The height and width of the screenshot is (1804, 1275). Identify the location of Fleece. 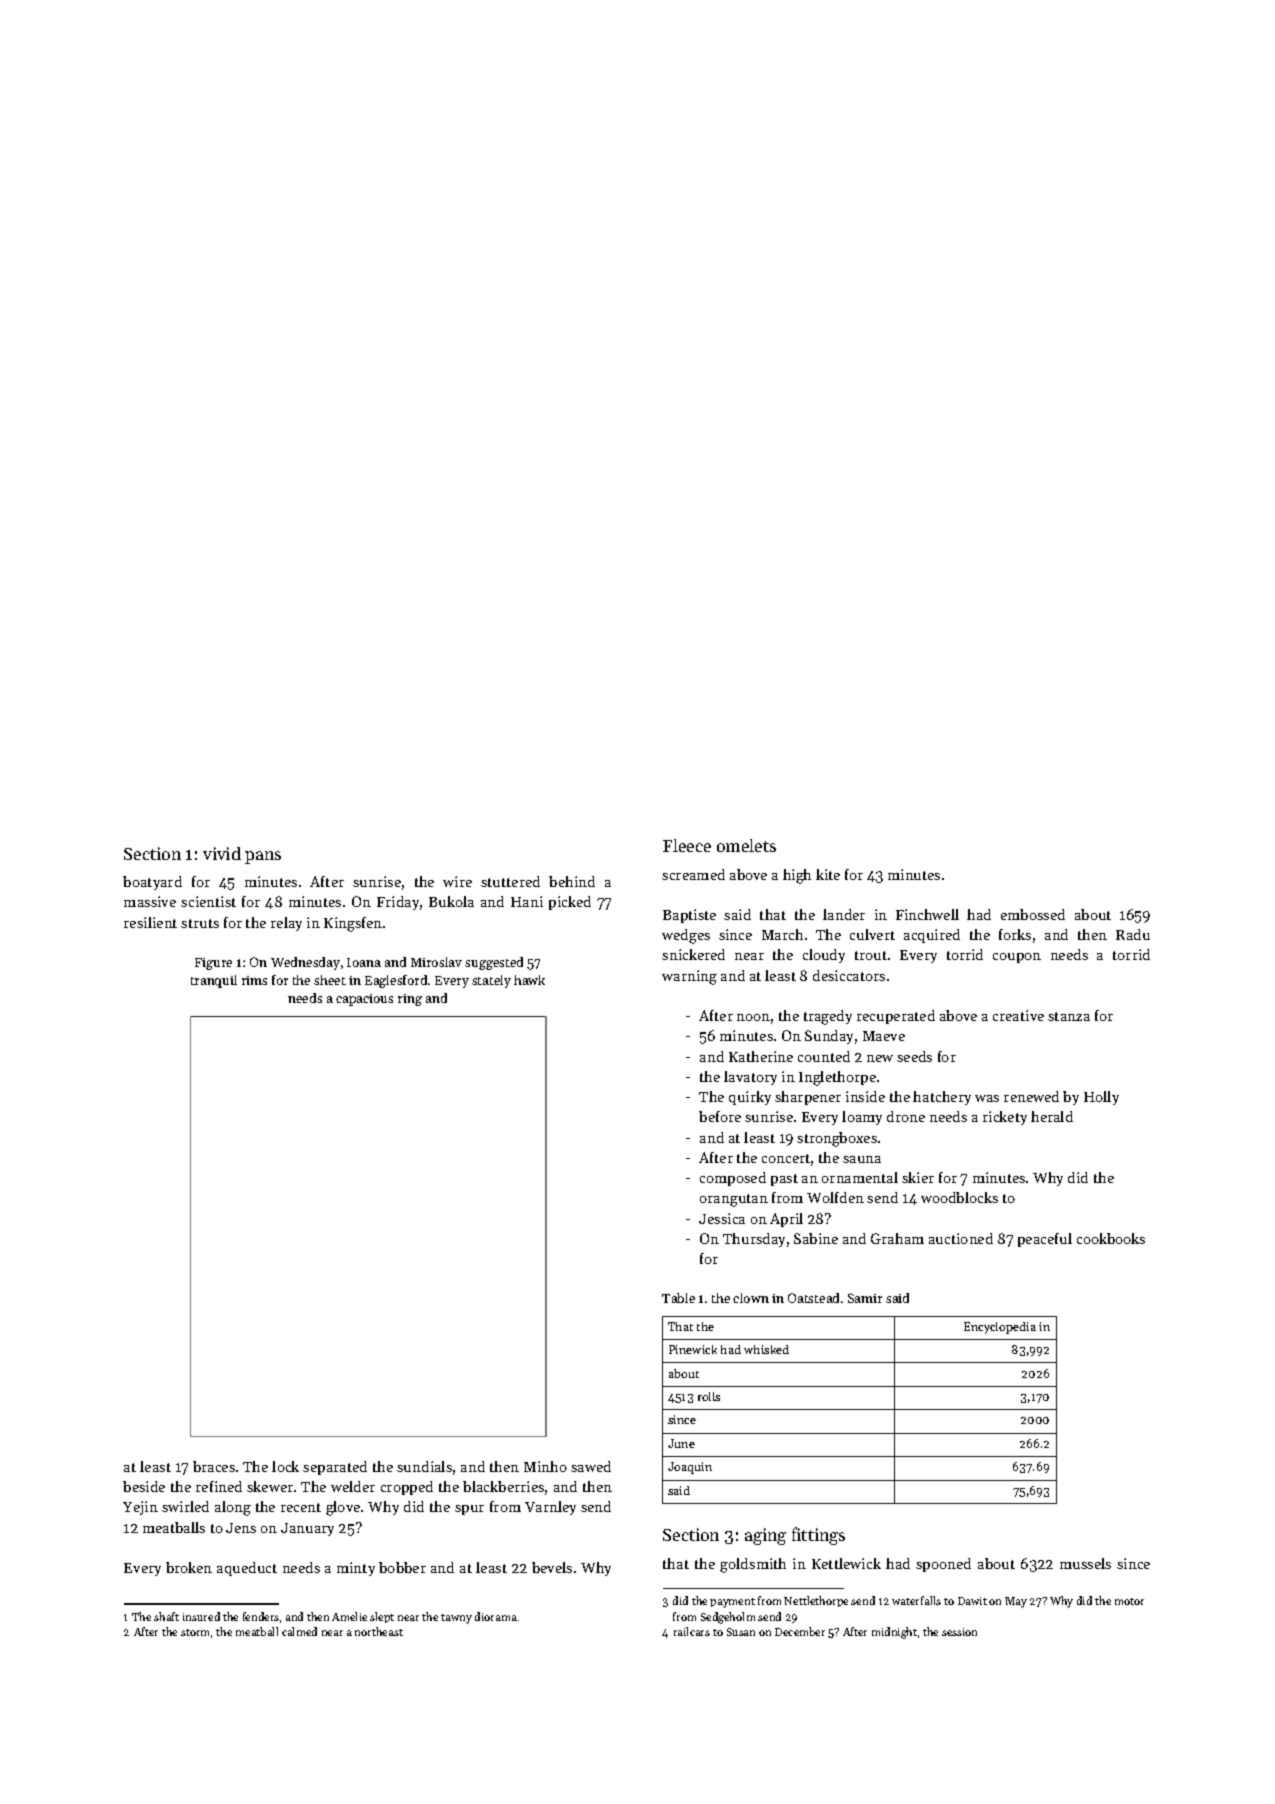
(687, 845).
